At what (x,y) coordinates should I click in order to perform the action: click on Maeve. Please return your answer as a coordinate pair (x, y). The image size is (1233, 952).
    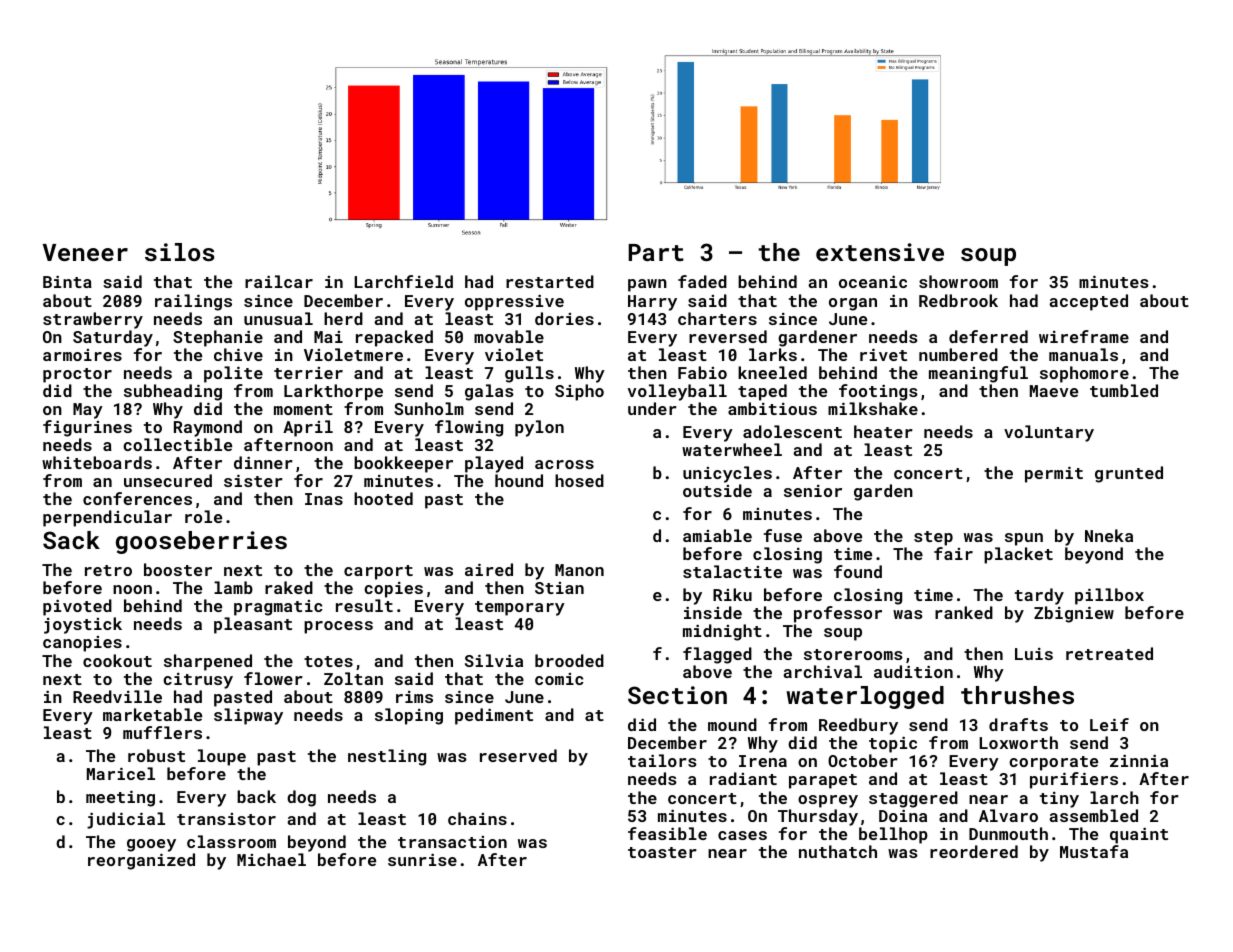
    Looking at the image, I should click on (1054, 391).
